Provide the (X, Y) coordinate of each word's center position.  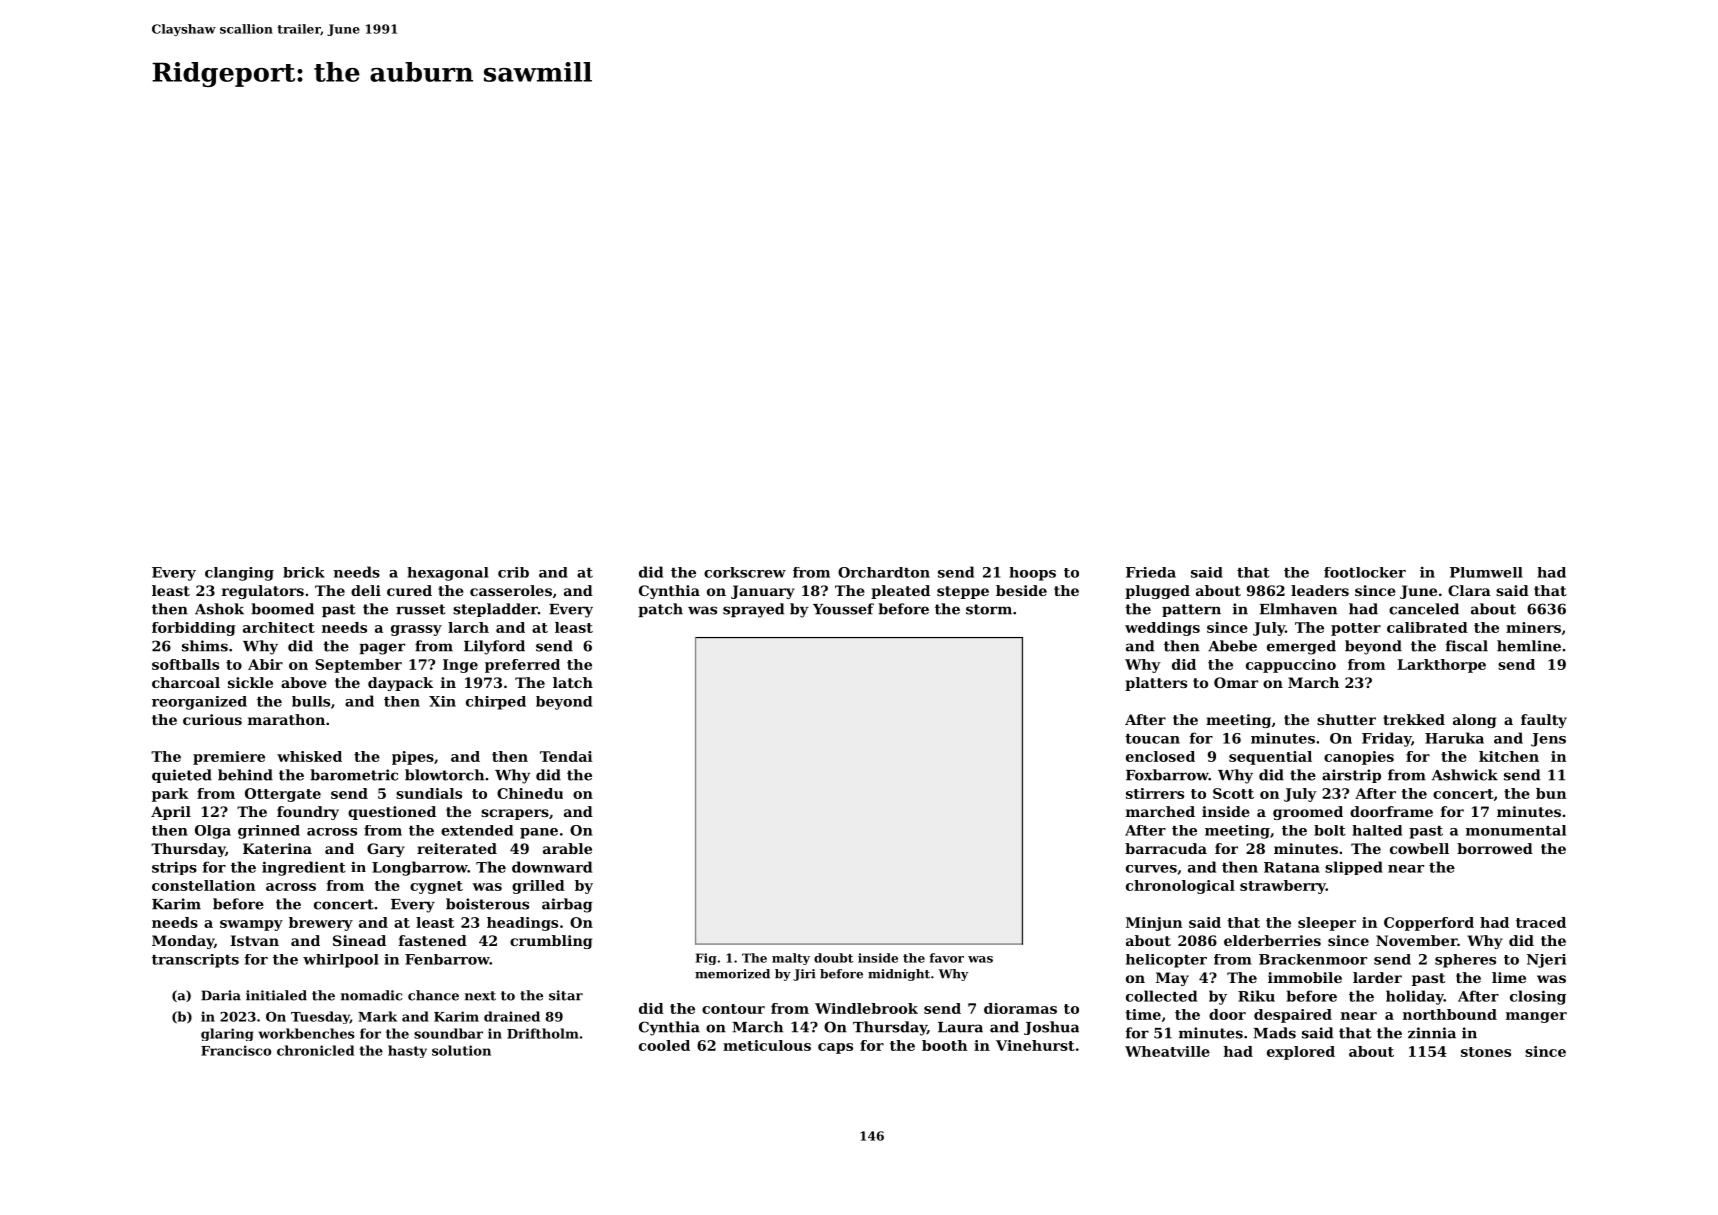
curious (212, 719)
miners (1533, 627)
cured (409, 590)
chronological (1180, 887)
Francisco (236, 1050)
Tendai (566, 756)
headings (522, 924)
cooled (664, 1045)
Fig (706, 959)
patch (660, 610)
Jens (1548, 740)
